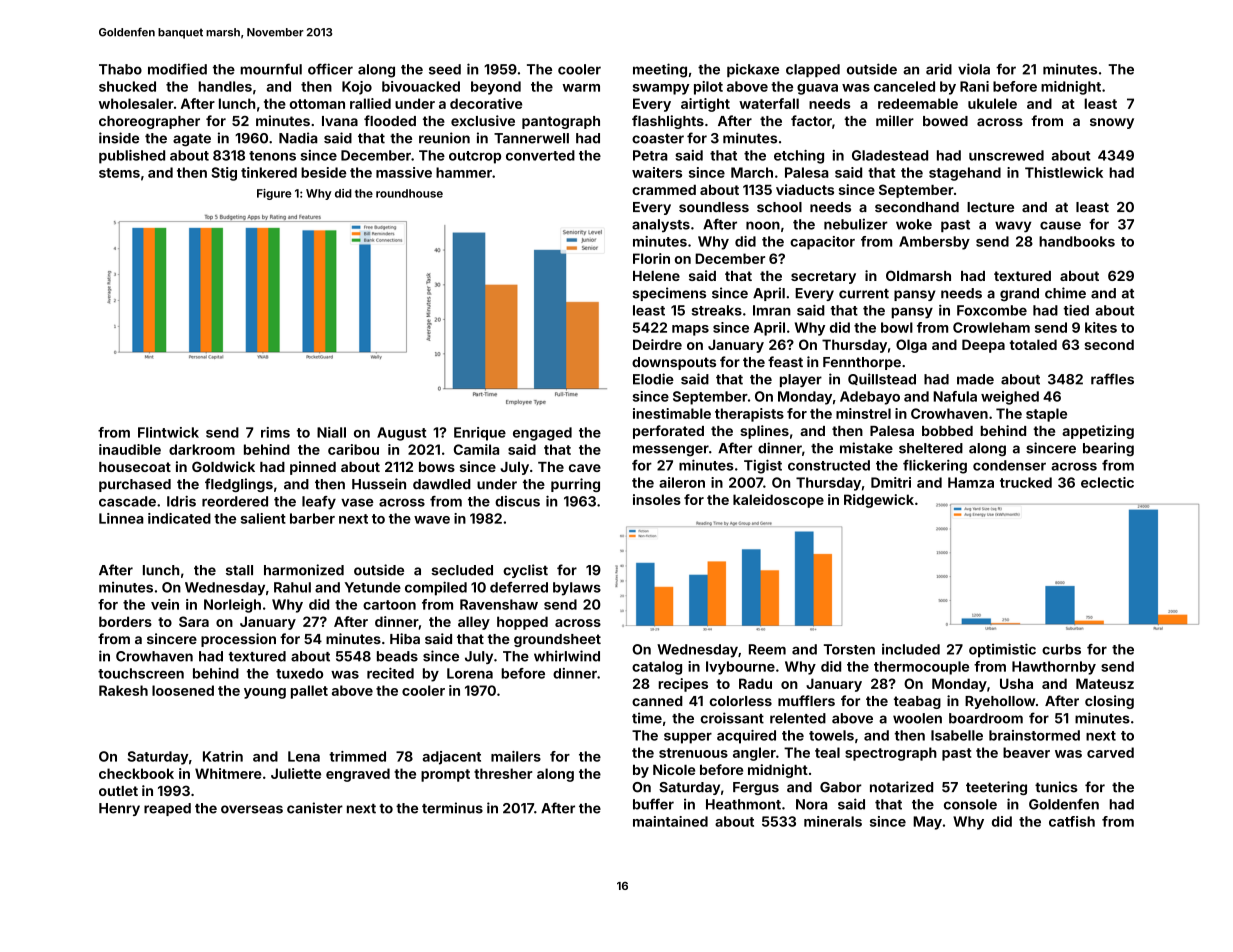 This page has height=952, width=1233. Describe the element at coordinates (1105, 683) in the page. I see `Mateusz` at that location.
